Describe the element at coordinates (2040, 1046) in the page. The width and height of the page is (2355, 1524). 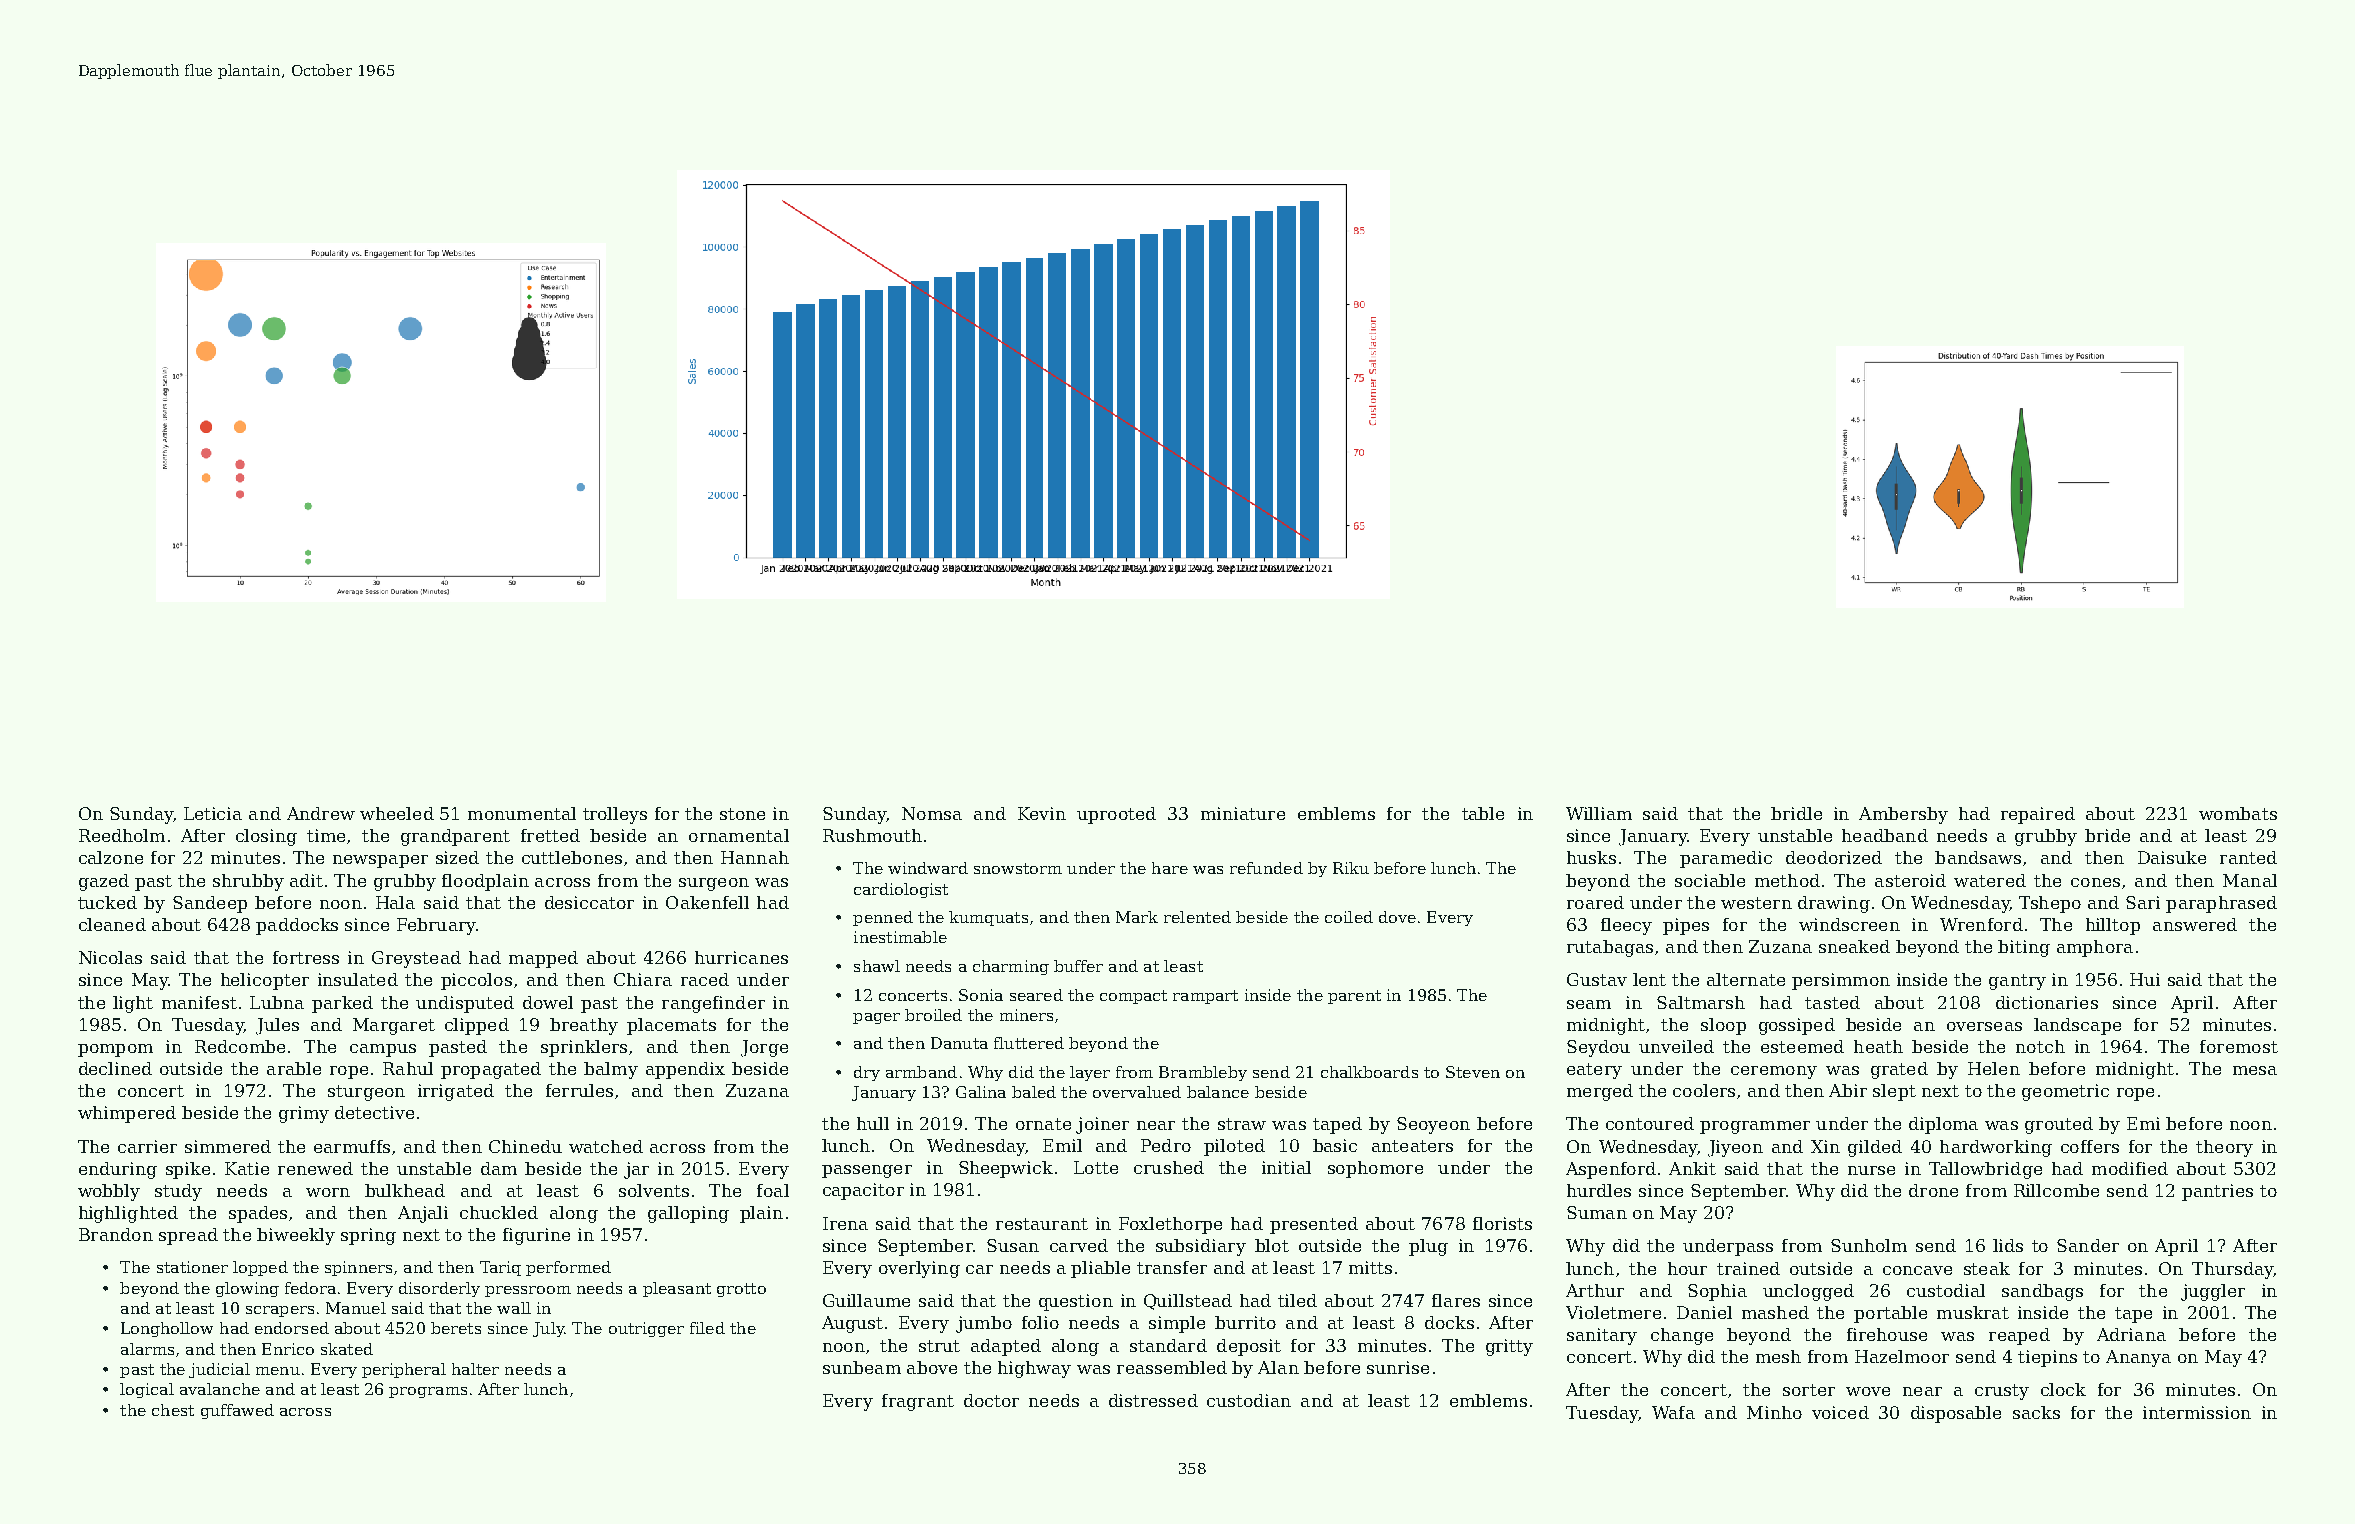
I see `notch` at that location.
